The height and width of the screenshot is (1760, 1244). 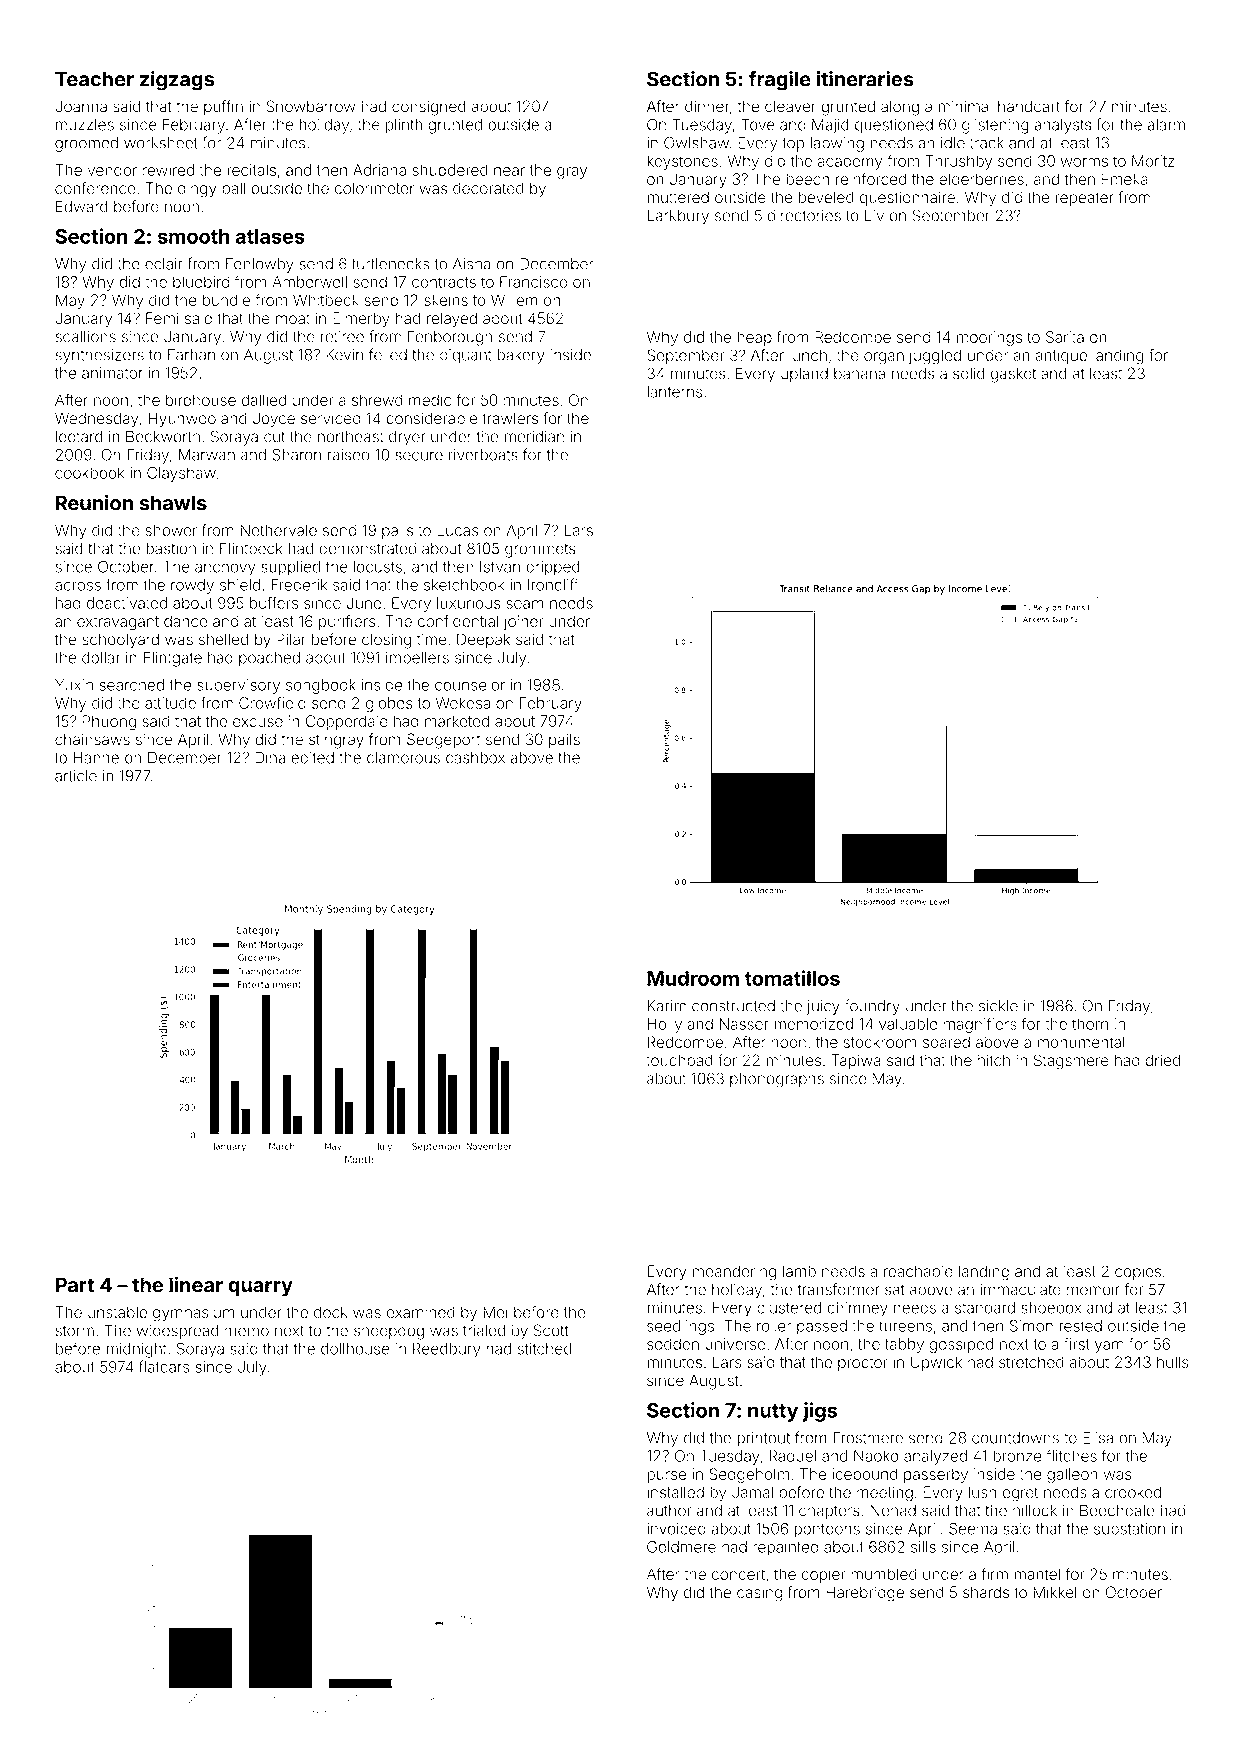 What do you see at coordinates (707, 106) in the screenshot?
I see `dinner` at bounding box center [707, 106].
